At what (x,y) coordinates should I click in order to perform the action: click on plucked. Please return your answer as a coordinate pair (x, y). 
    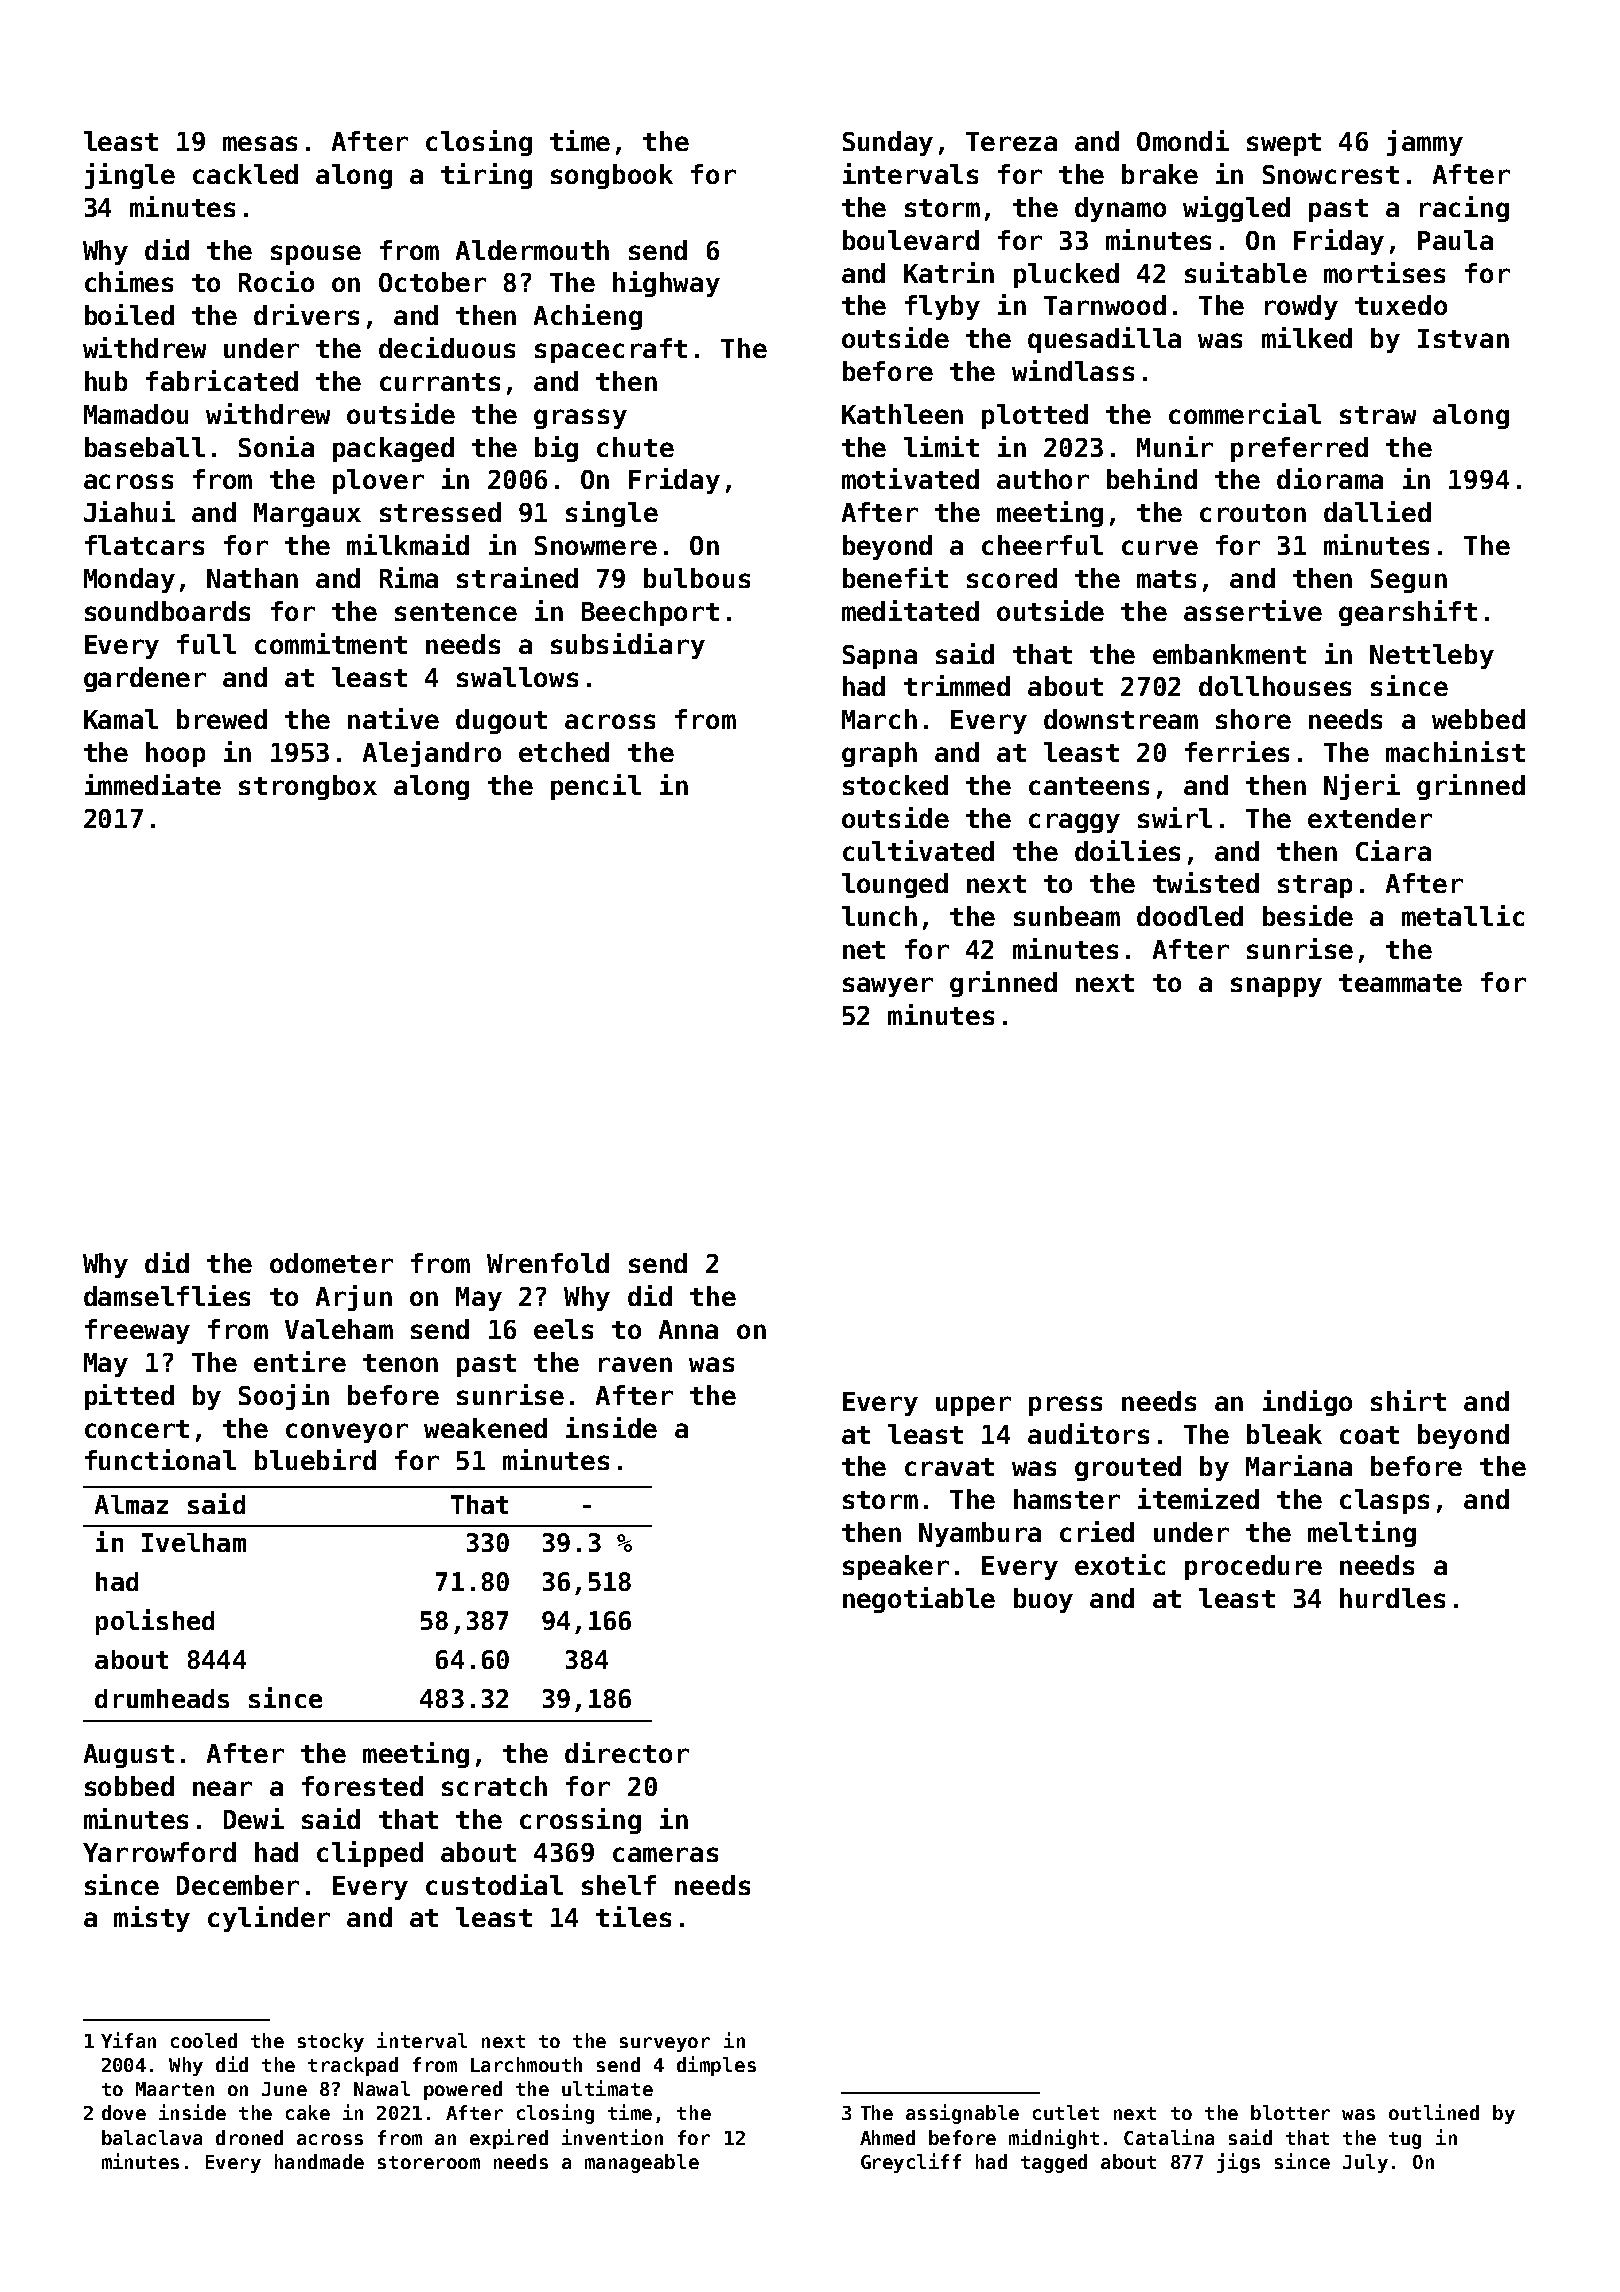
    Looking at the image, I should click on (1066, 275).
